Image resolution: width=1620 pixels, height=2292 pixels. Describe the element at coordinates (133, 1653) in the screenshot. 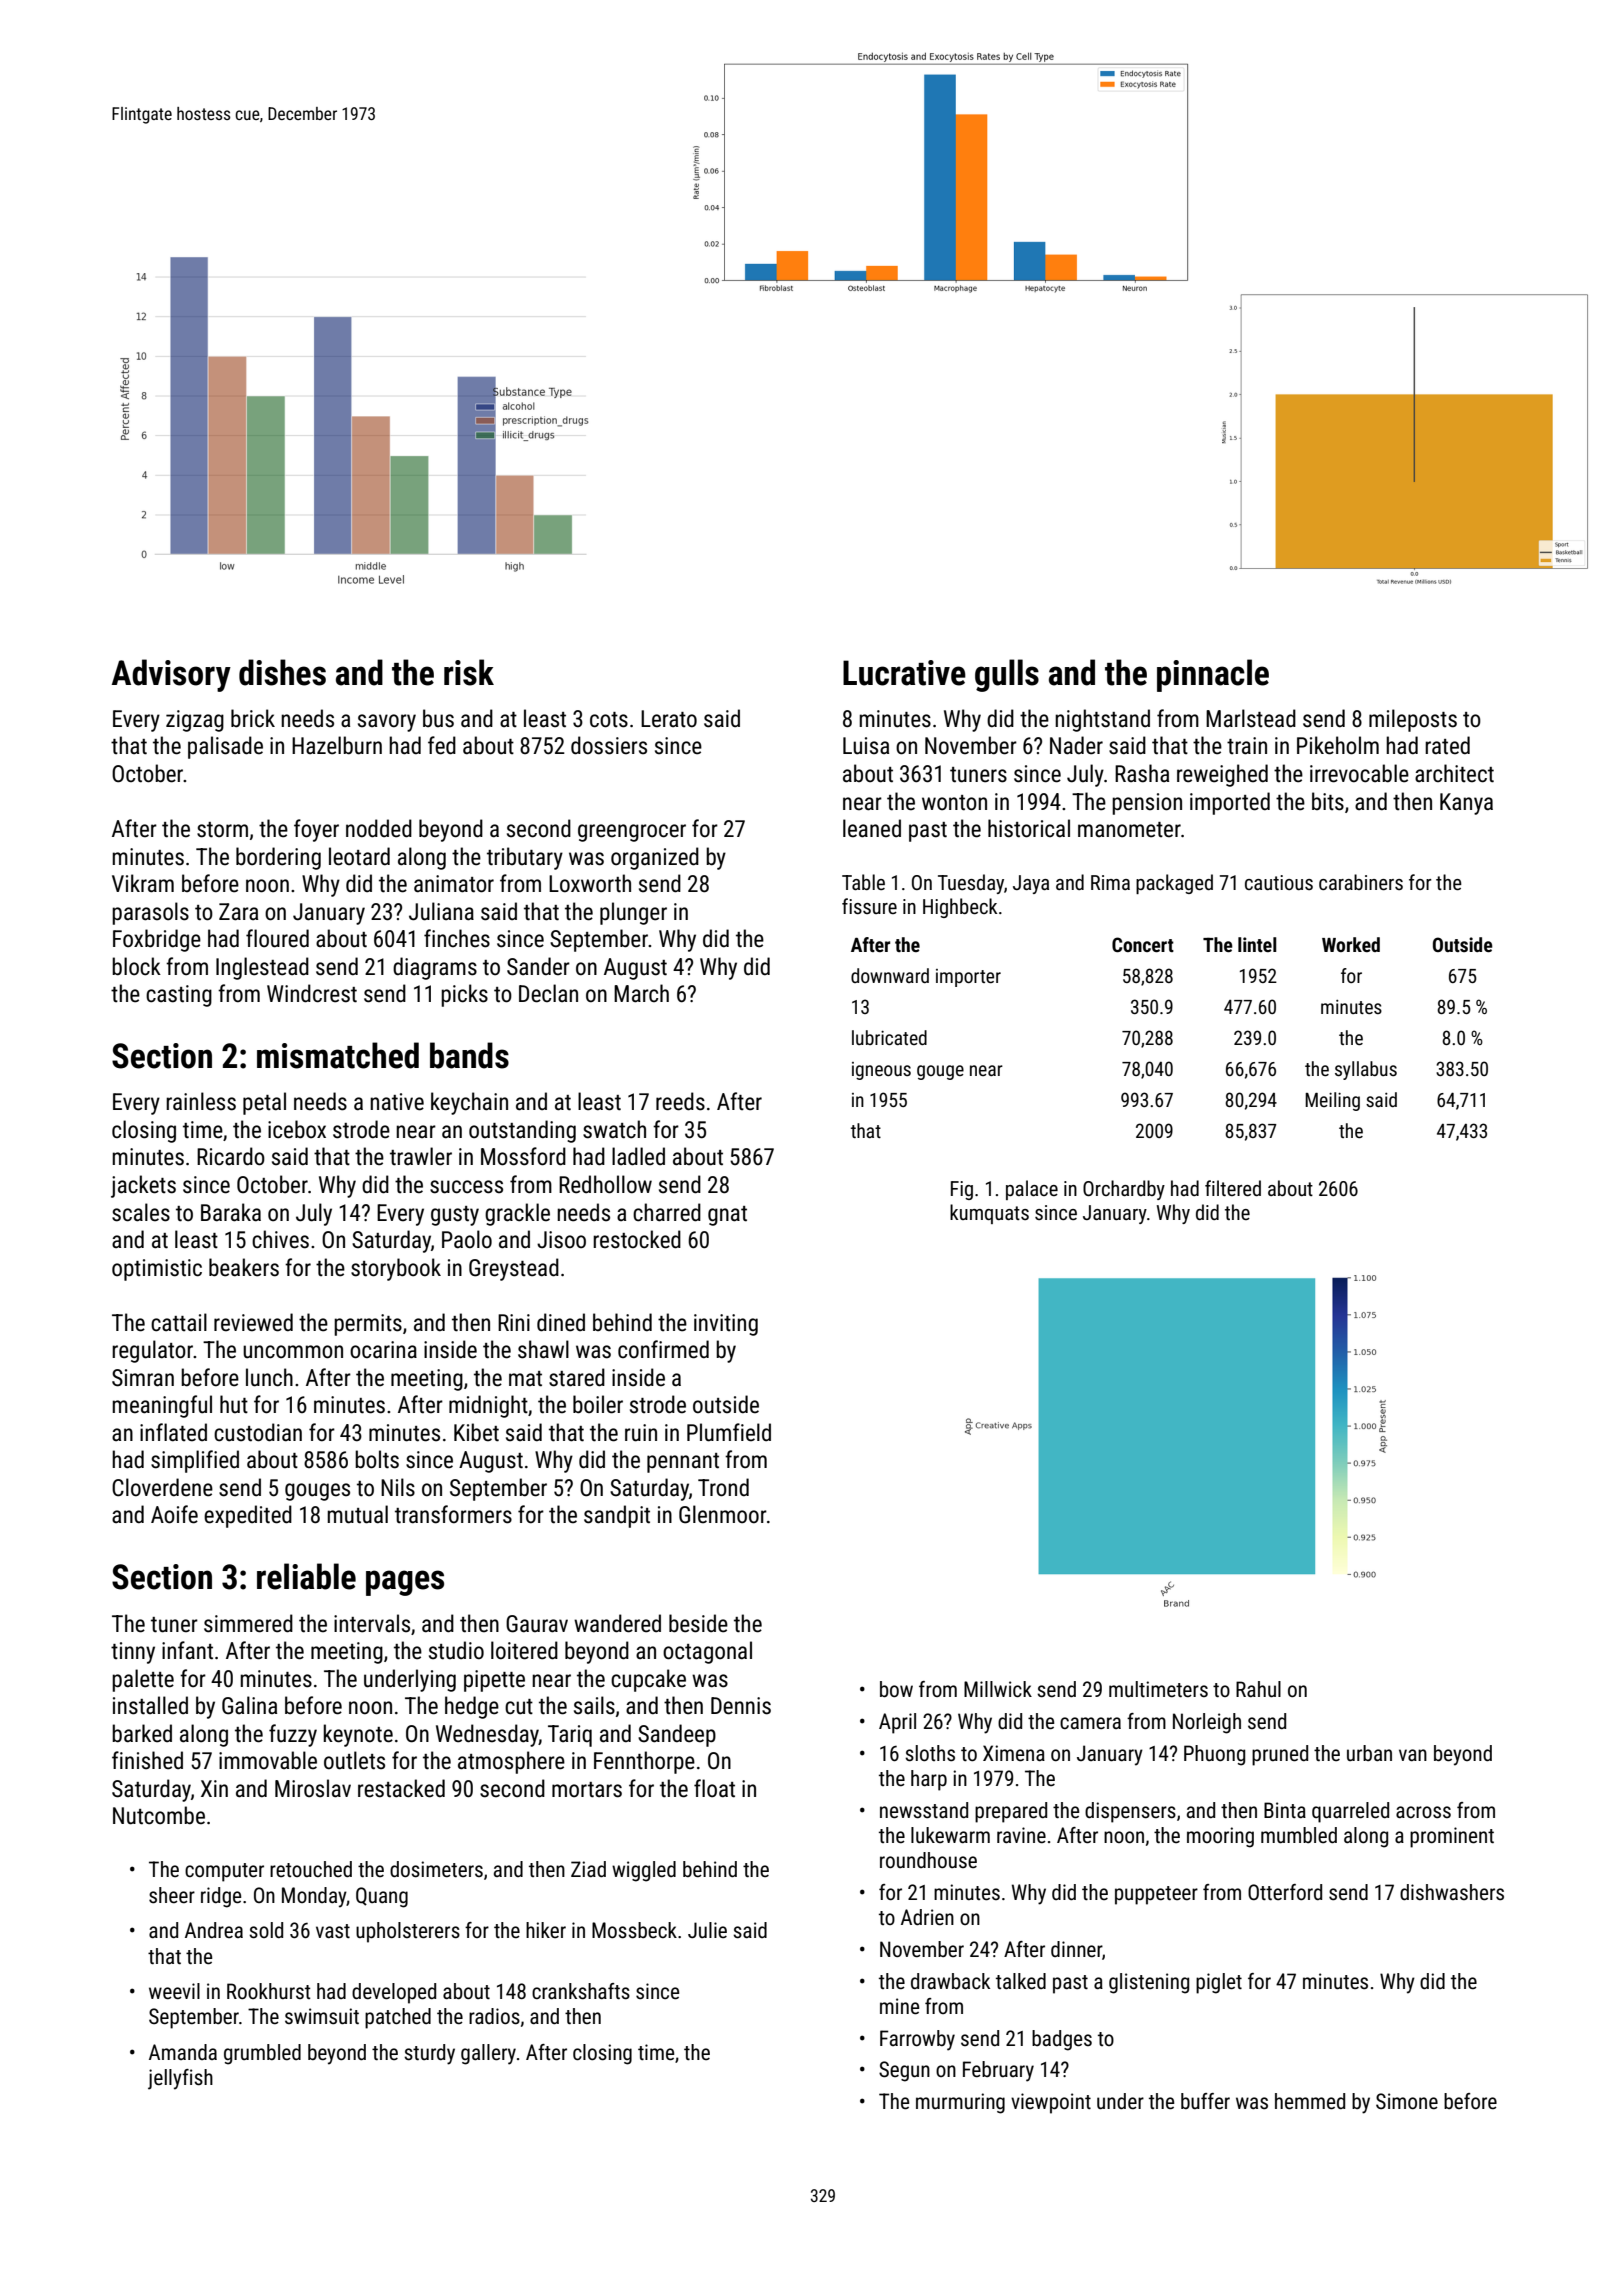

I see `tinny` at that location.
